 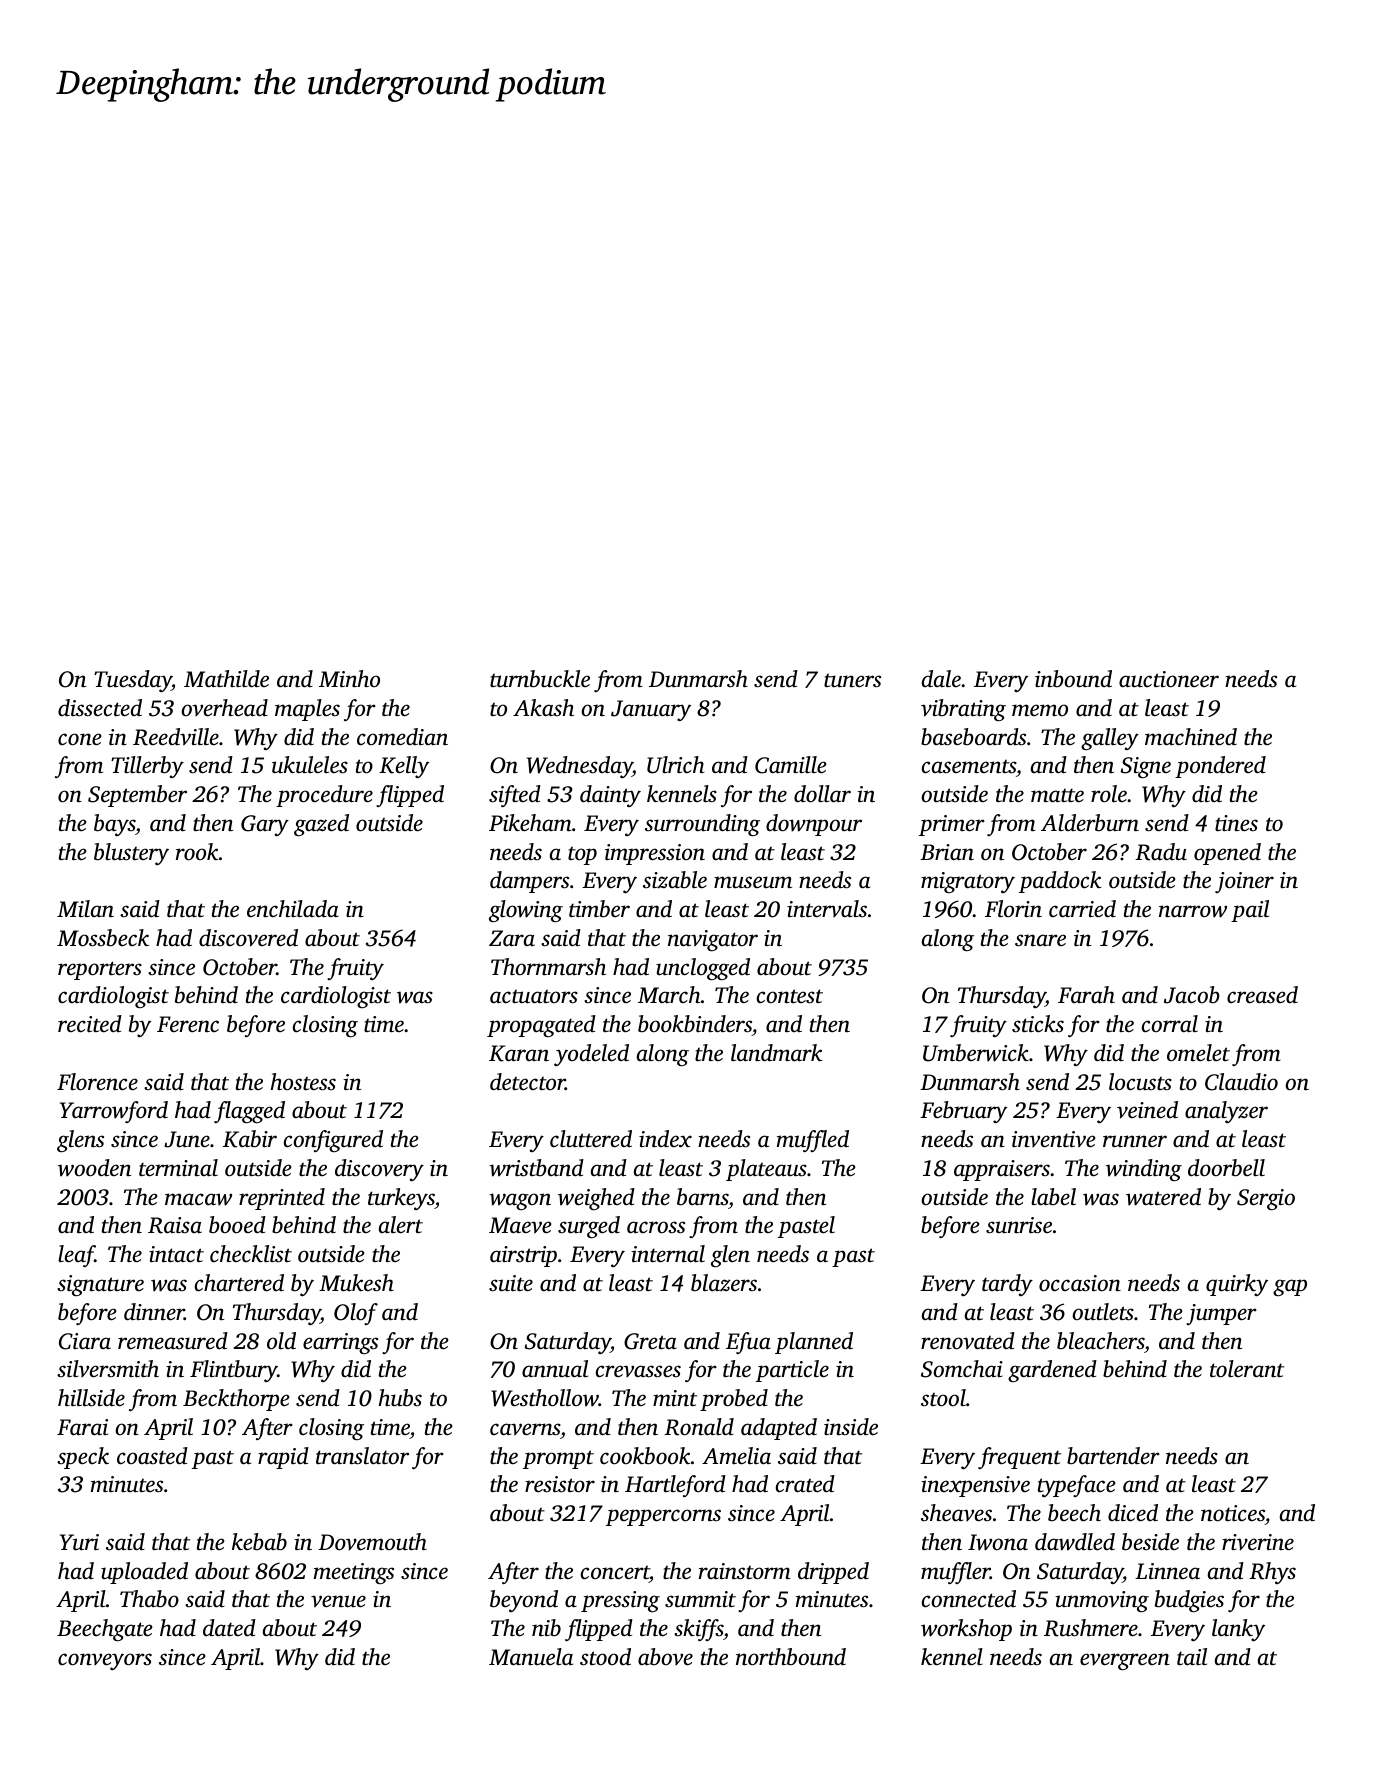 What do you see at coordinates (695, 1024) in the screenshot?
I see `bookbinders` at bounding box center [695, 1024].
